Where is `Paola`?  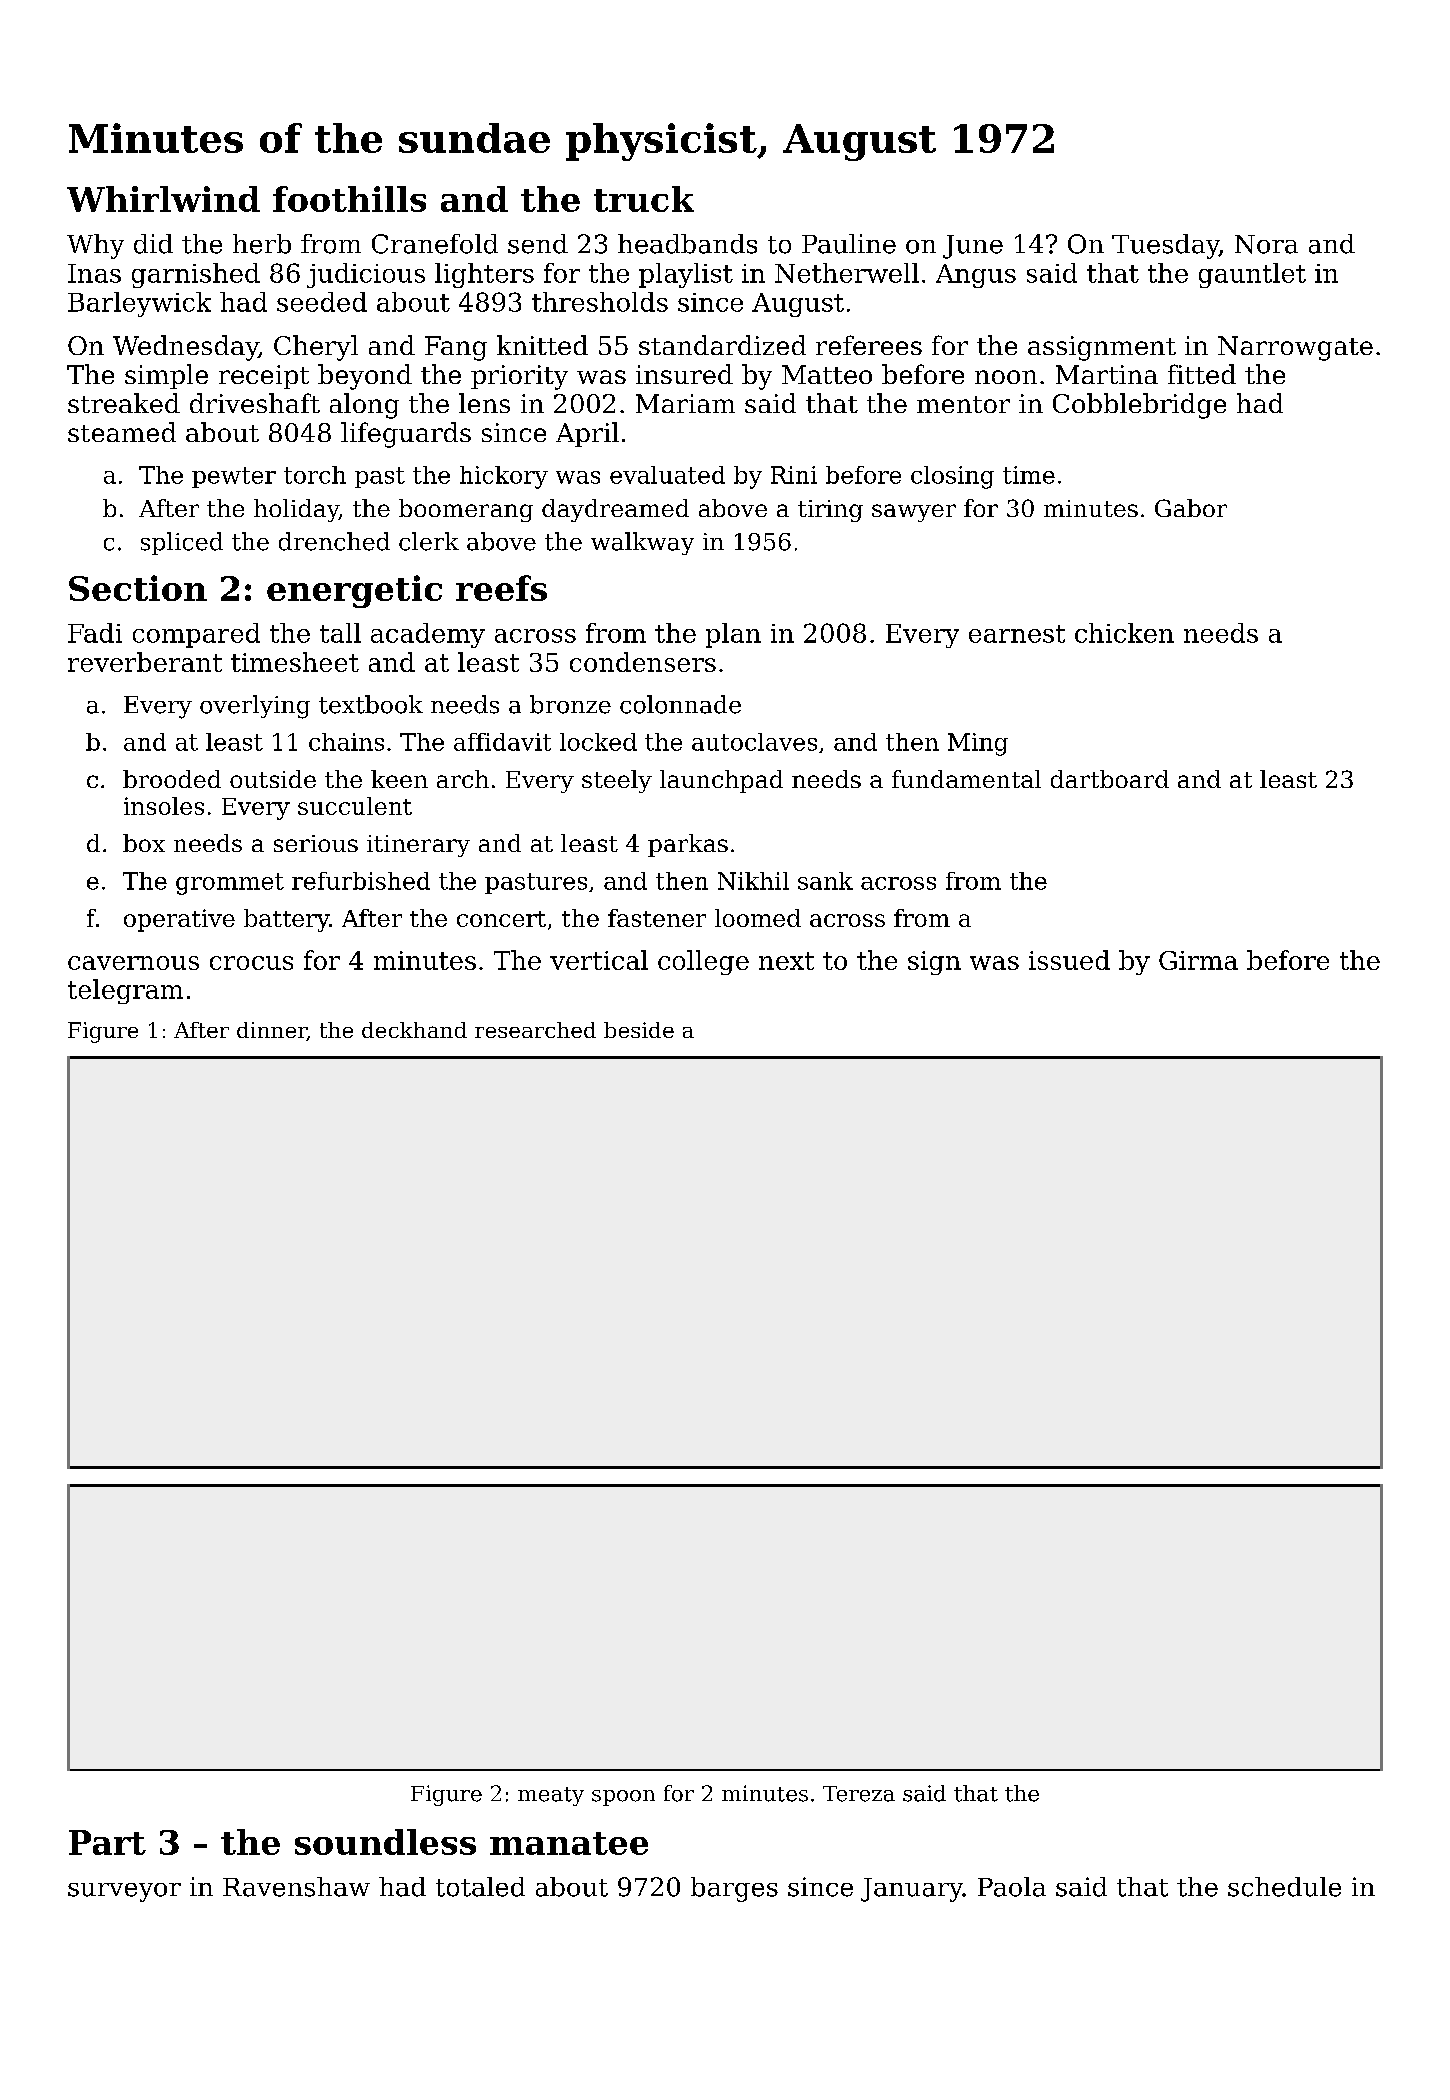 Paola is located at coordinates (1012, 1887).
